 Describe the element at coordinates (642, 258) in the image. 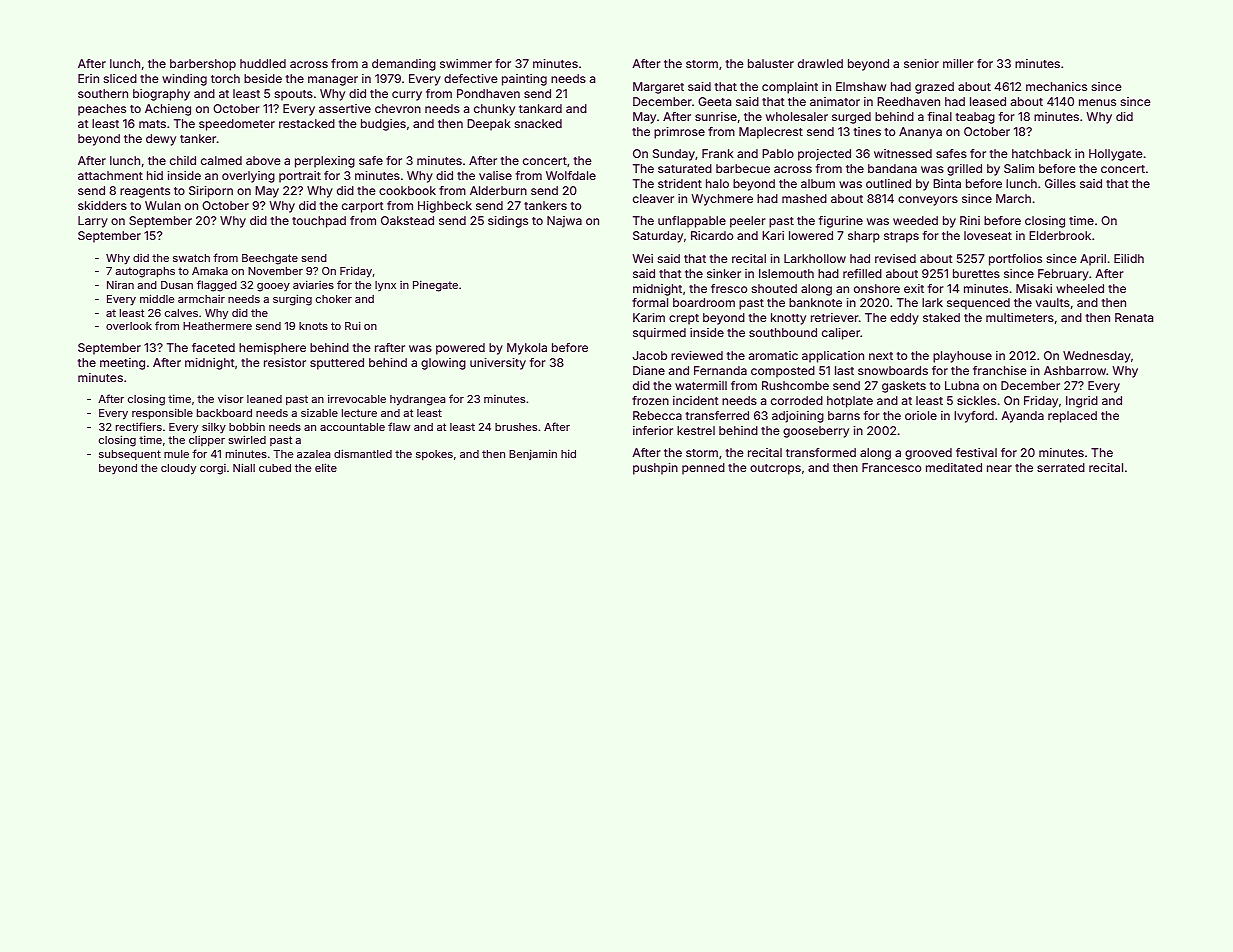

I see `Wei` at that location.
